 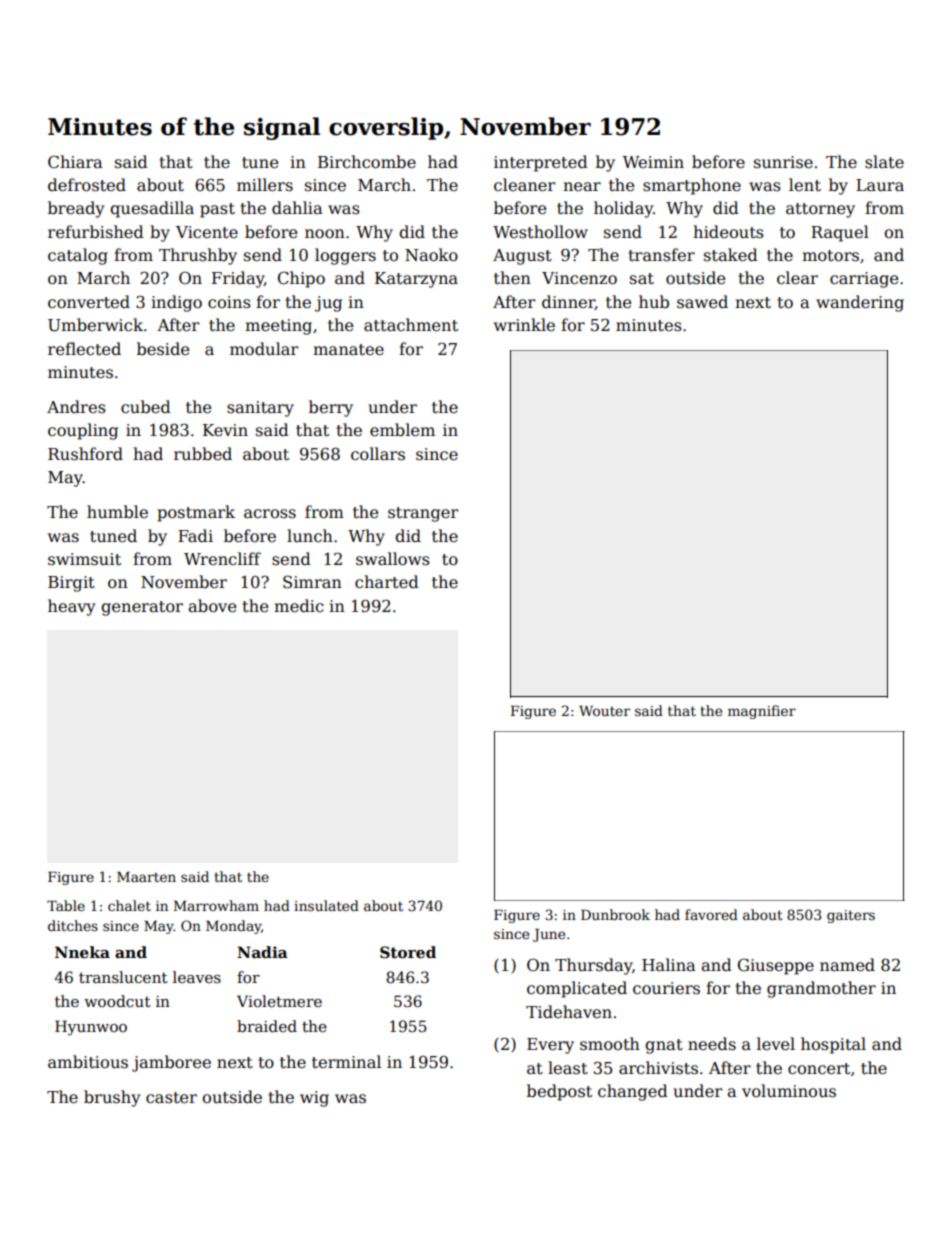 What do you see at coordinates (860, 303) in the screenshot?
I see `wandering` at bounding box center [860, 303].
